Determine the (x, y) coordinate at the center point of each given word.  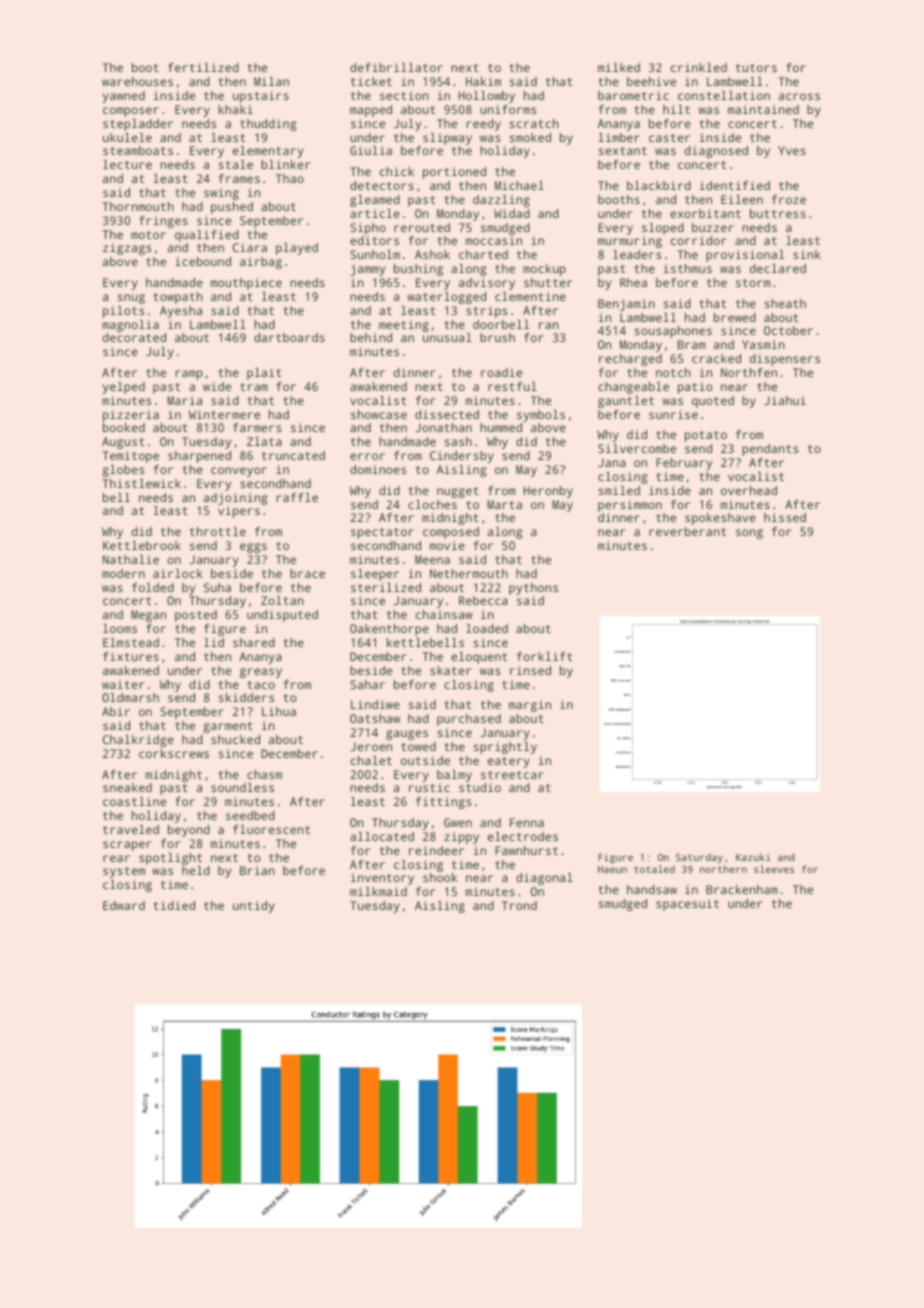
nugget (458, 492)
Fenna (527, 822)
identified (734, 185)
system (124, 872)
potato (706, 436)
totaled (654, 869)
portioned (454, 173)
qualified (207, 236)
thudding (268, 125)
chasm (264, 774)
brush (497, 337)
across (799, 96)
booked (124, 427)
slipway (447, 139)
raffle (297, 497)
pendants (770, 450)
